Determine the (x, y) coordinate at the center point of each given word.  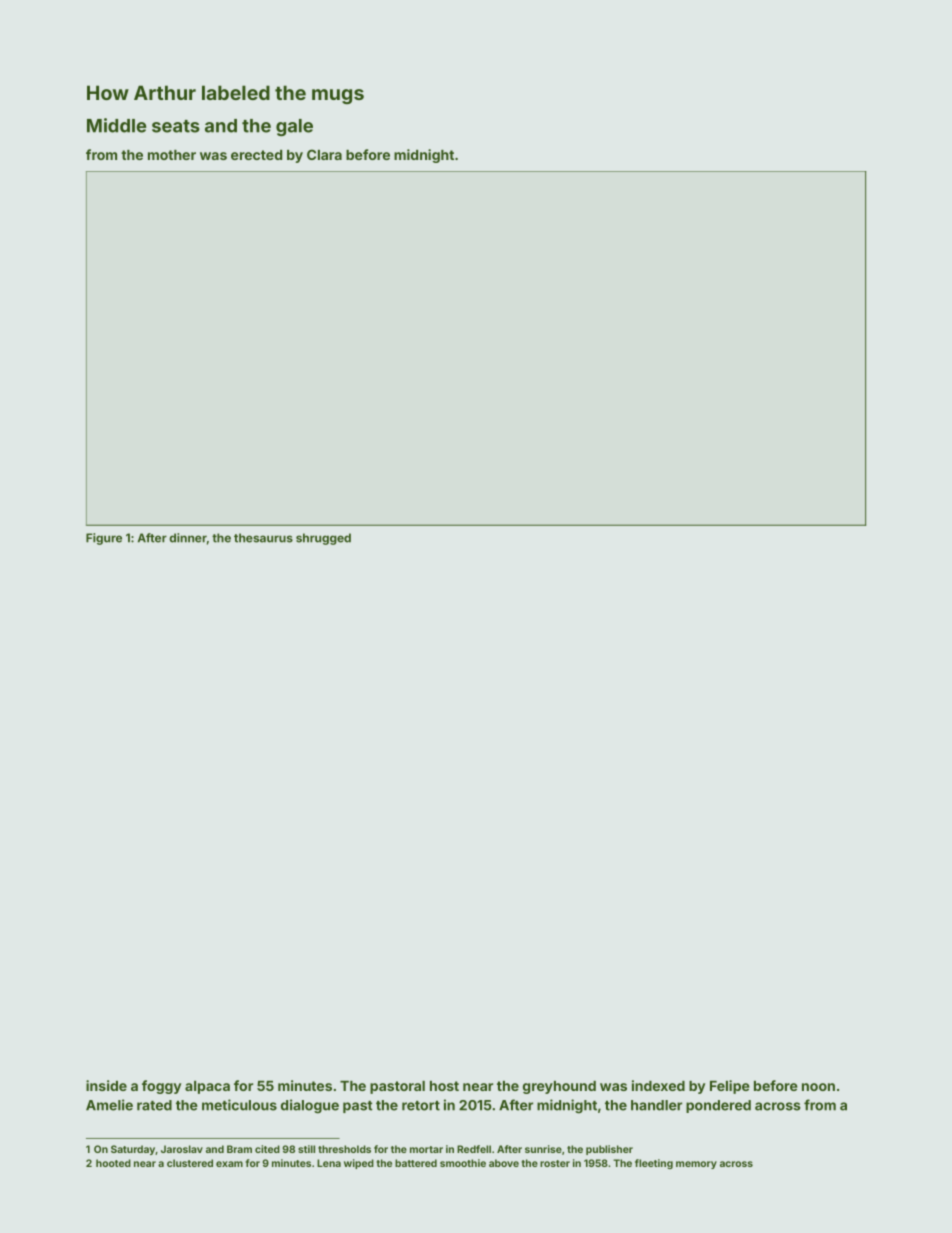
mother (172, 155)
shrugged (323, 539)
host (444, 1086)
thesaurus (263, 538)
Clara (324, 154)
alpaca (207, 1087)
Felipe (730, 1087)
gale (294, 127)
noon (818, 1087)
